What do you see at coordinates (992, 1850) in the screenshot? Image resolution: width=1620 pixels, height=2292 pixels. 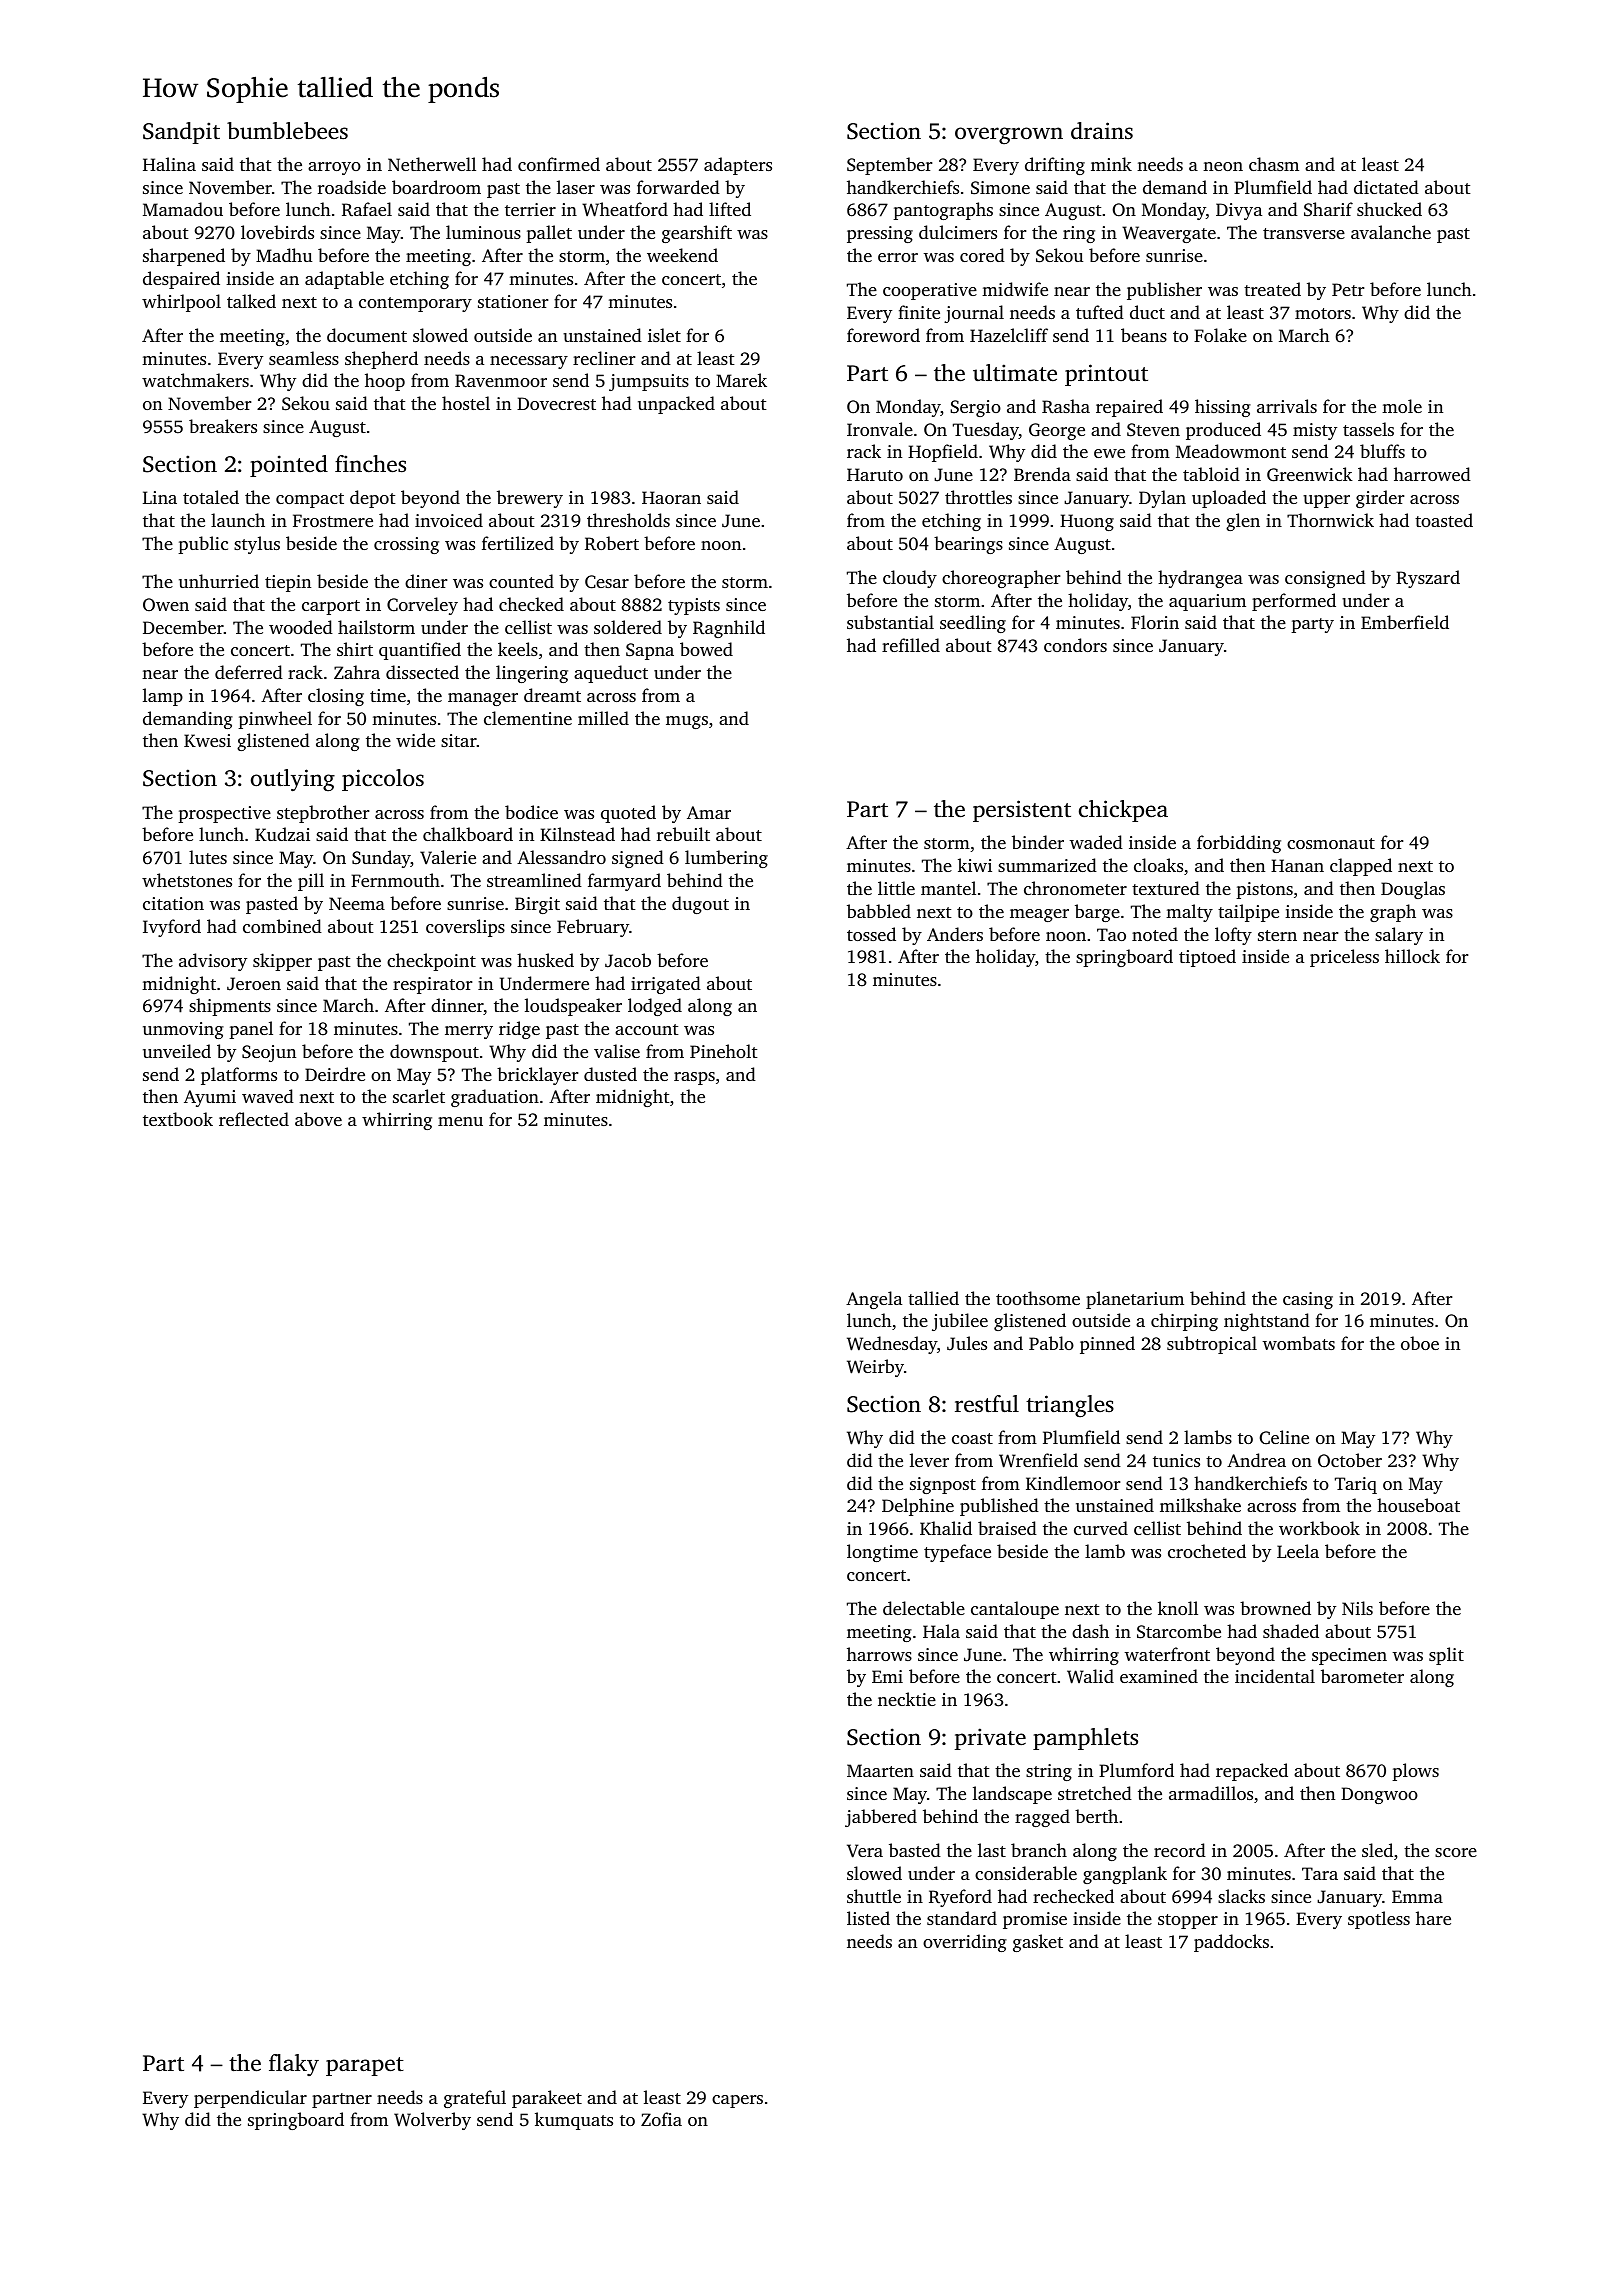 I see `last` at bounding box center [992, 1850].
